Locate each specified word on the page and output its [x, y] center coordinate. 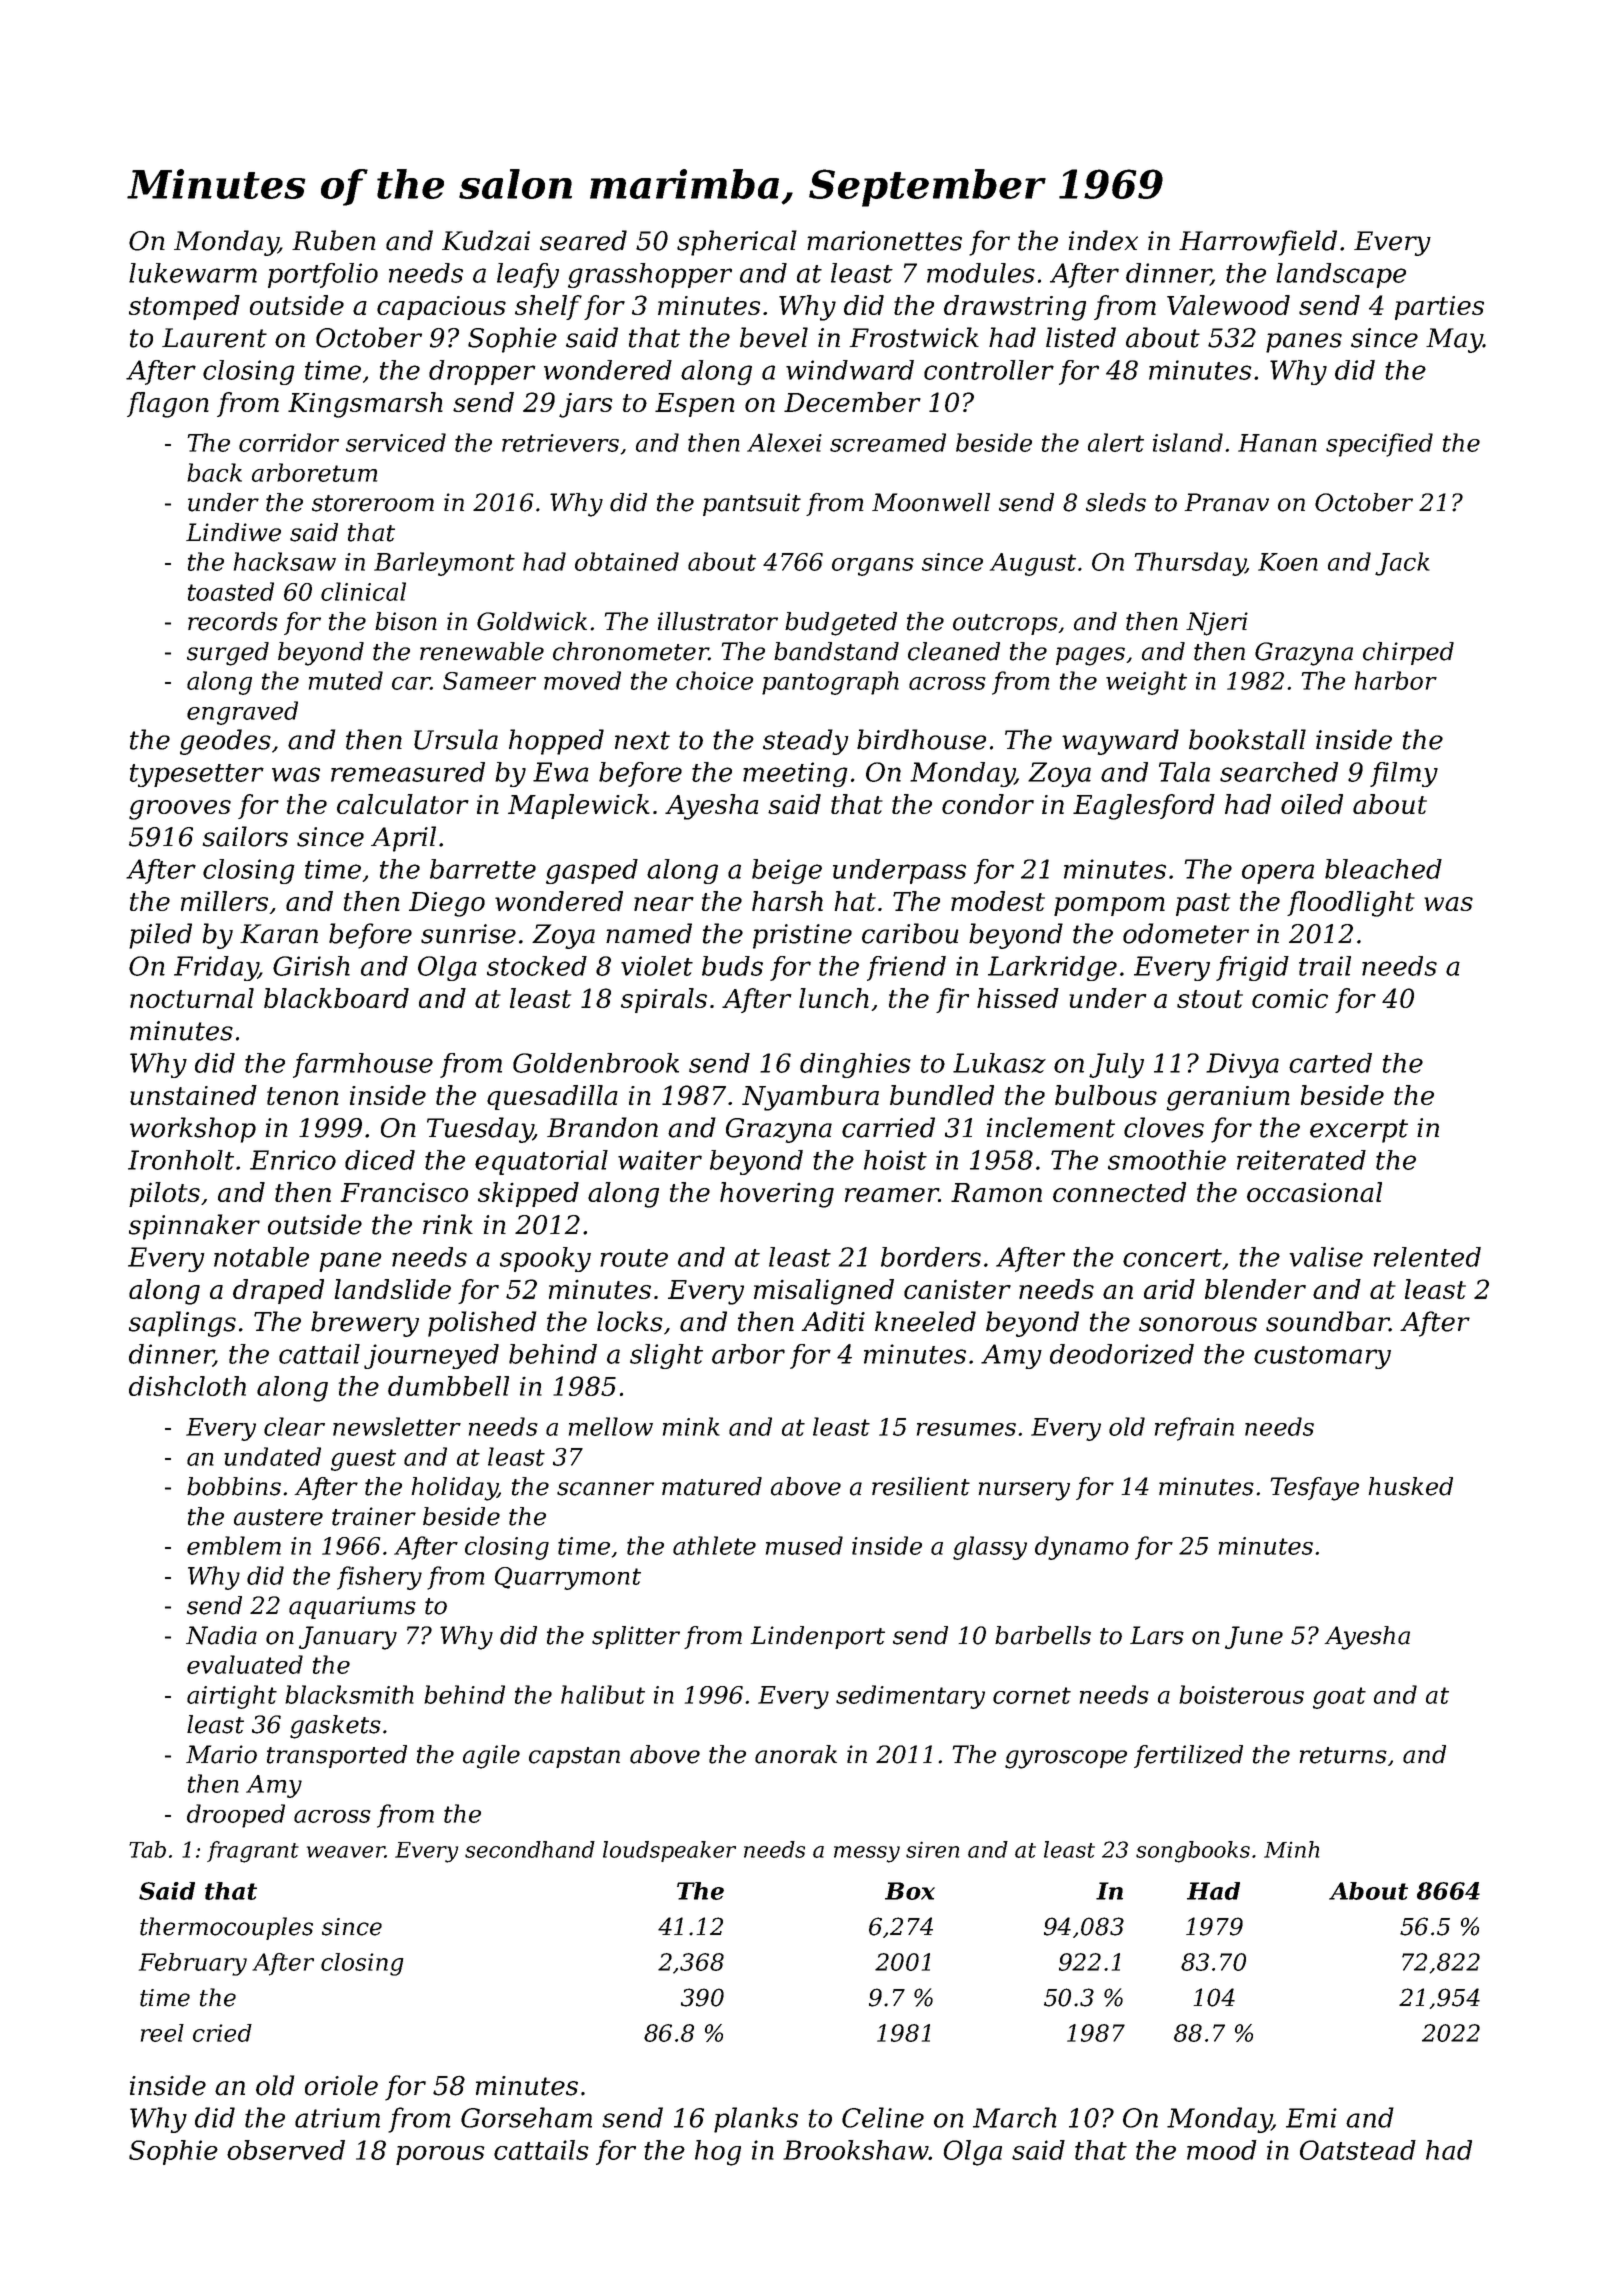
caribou [910, 933]
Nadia [221, 1635]
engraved [242, 713]
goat [1339, 1698]
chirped [1408, 653]
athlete [714, 1545]
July [1116, 1065]
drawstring [1015, 308]
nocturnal [192, 998]
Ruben [334, 240]
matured [712, 1486]
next [642, 740]
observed [286, 2150]
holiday [455, 1489]
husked [1411, 1486]
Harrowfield [1258, 243]
